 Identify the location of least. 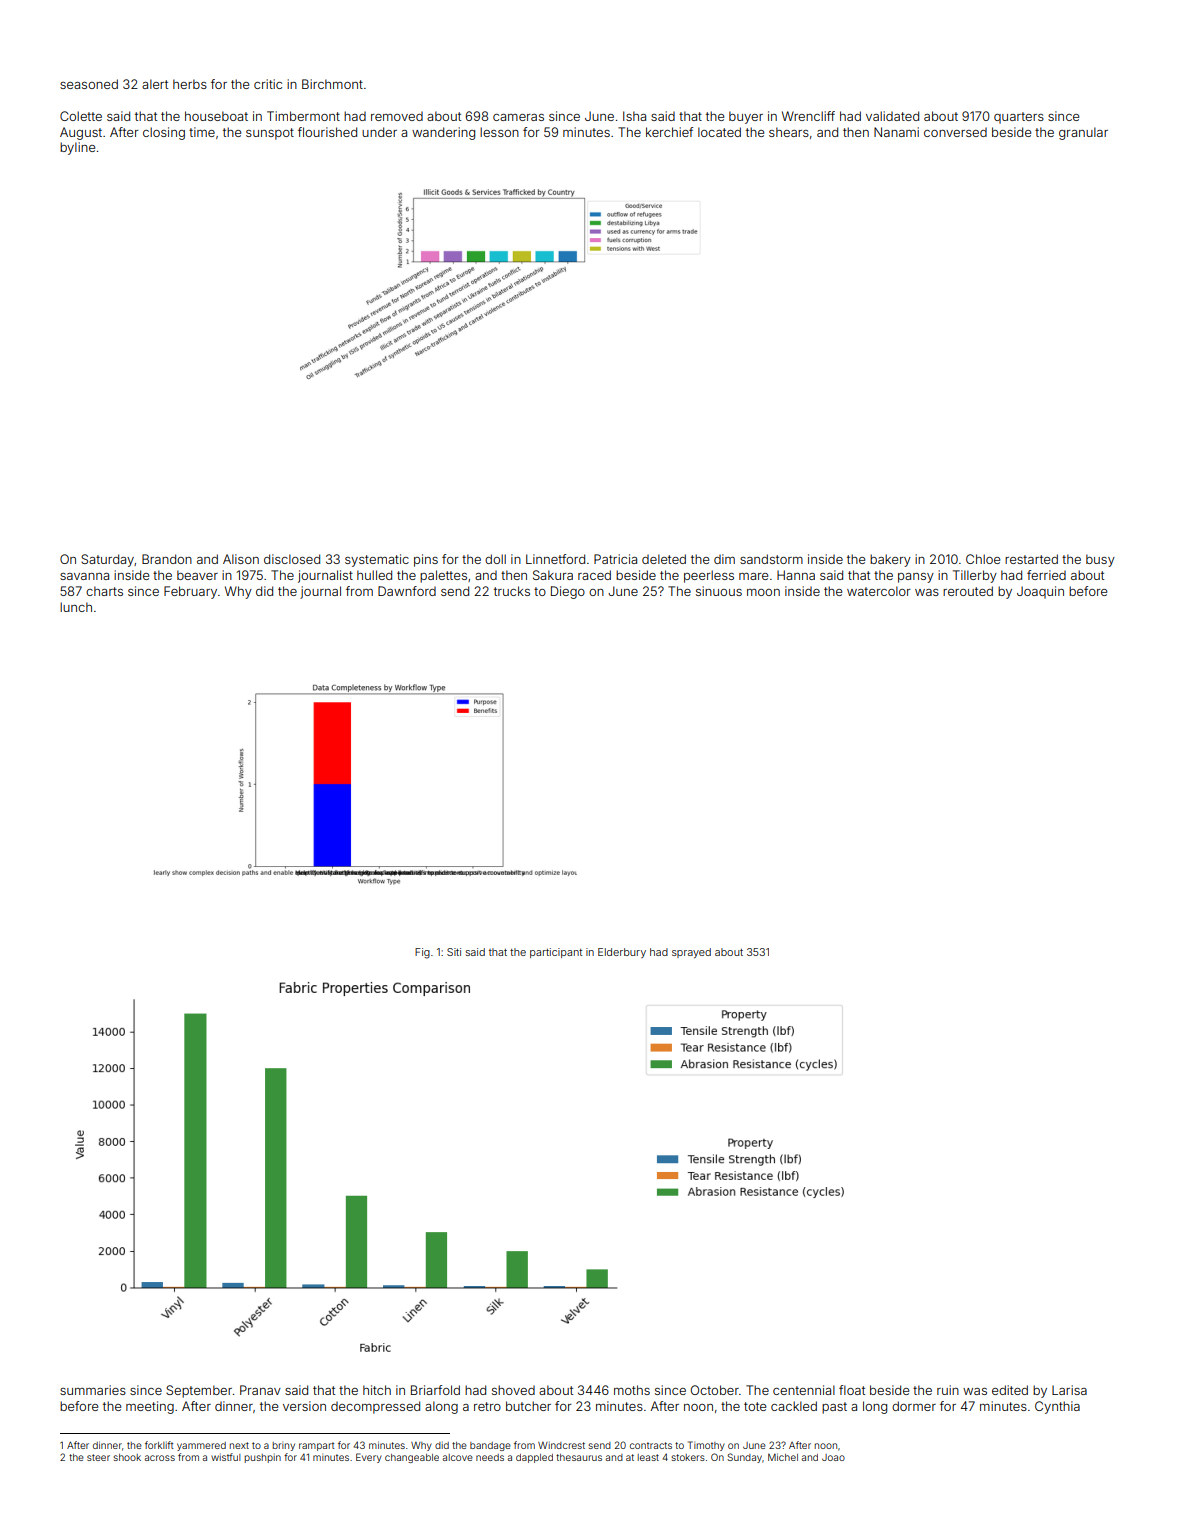
(648, 1457).
